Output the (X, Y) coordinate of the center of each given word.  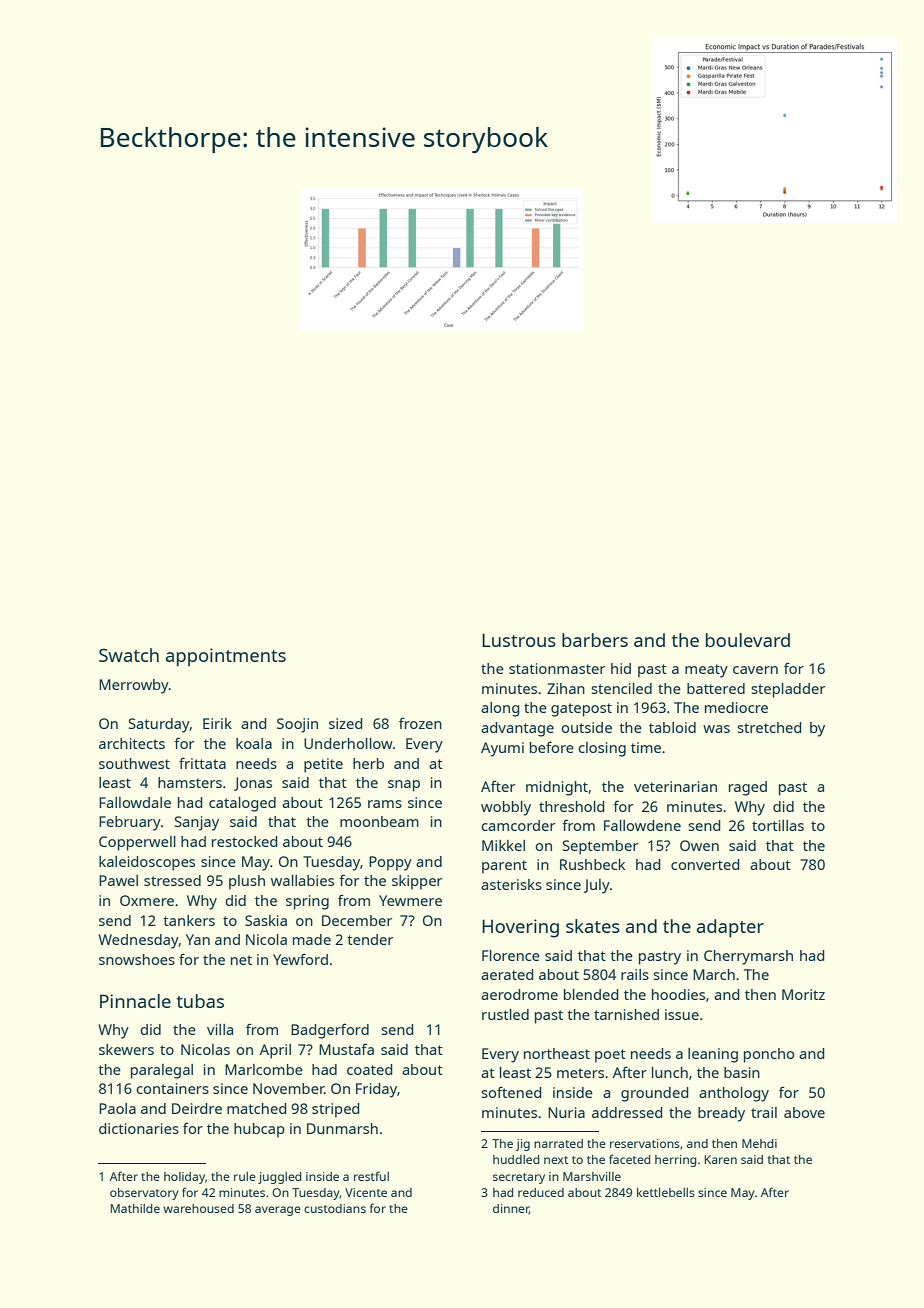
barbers (595, 640)
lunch (670, 1072)
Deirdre (197, 1108)
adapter (730, 928)
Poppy (390, 863)
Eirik (217, 723)
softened (511, 1092)
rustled (505, 1014)
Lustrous (519, 640)
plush (247, 882)
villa (220, 1029)
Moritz (803, 994)
